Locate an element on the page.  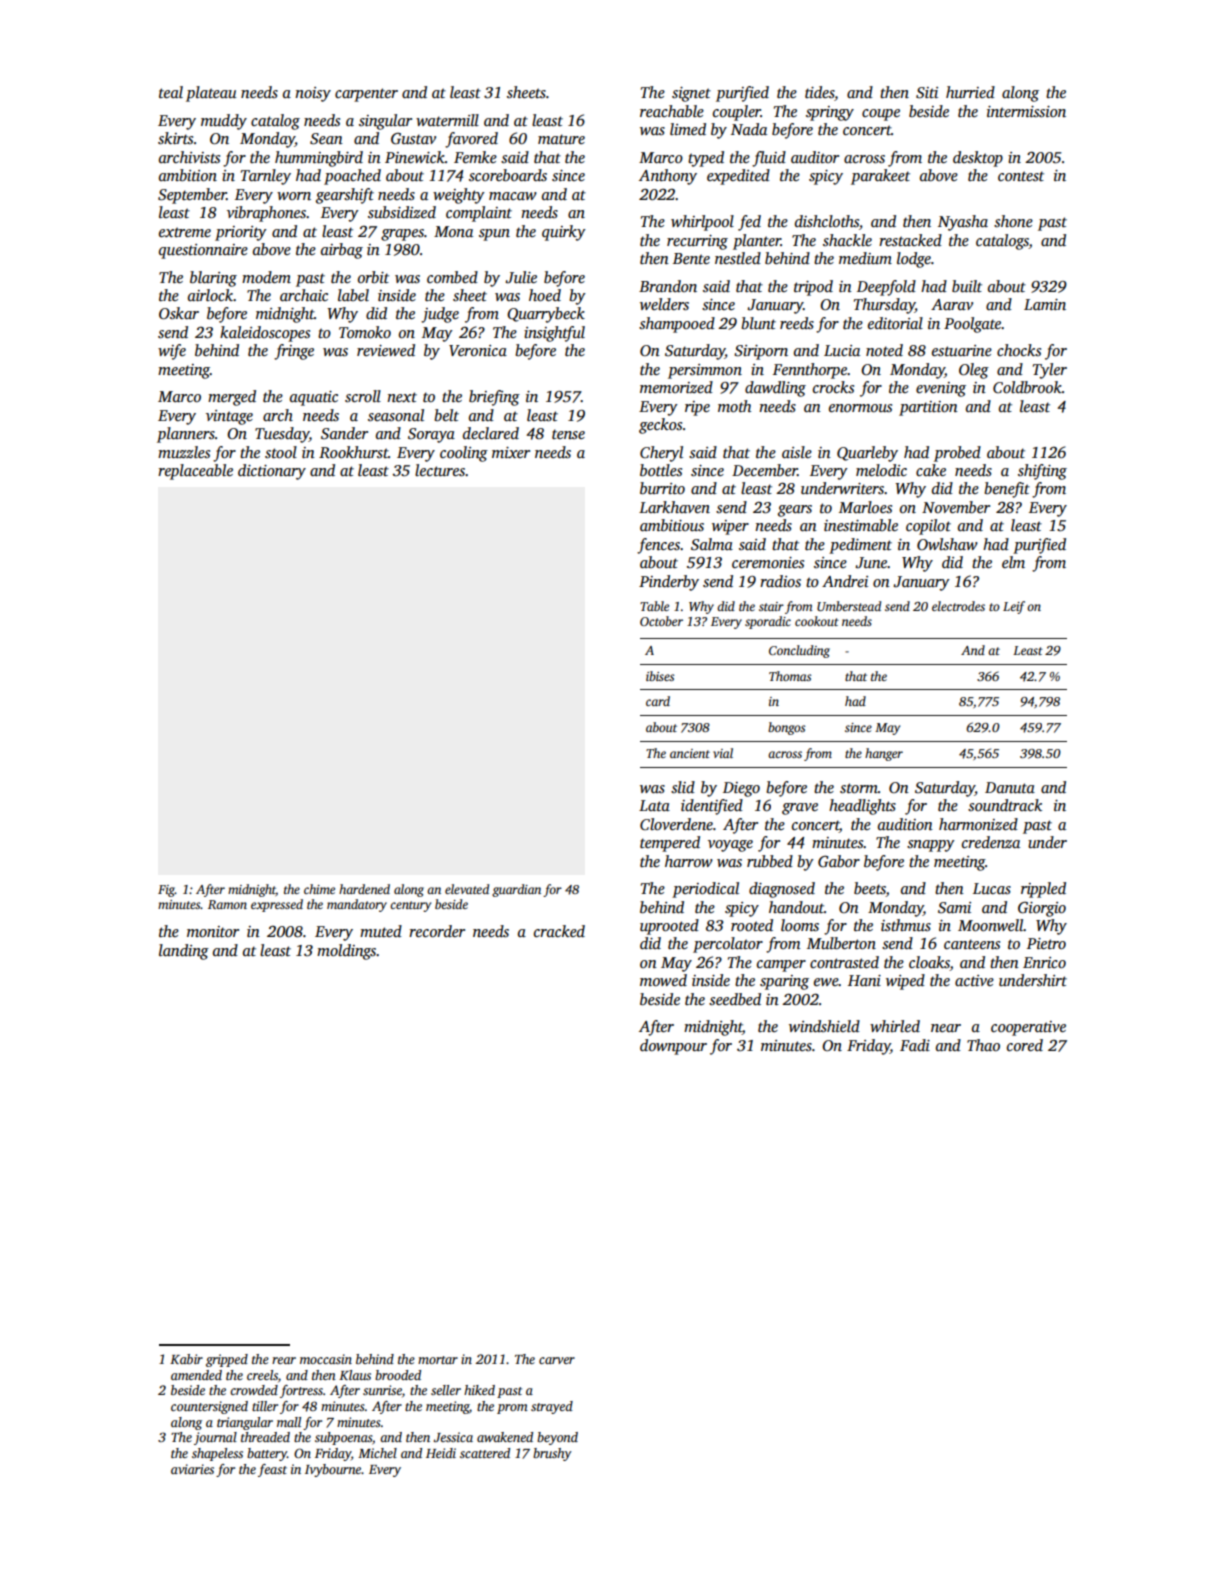
beyond is located at coordinates (557, 1438).
